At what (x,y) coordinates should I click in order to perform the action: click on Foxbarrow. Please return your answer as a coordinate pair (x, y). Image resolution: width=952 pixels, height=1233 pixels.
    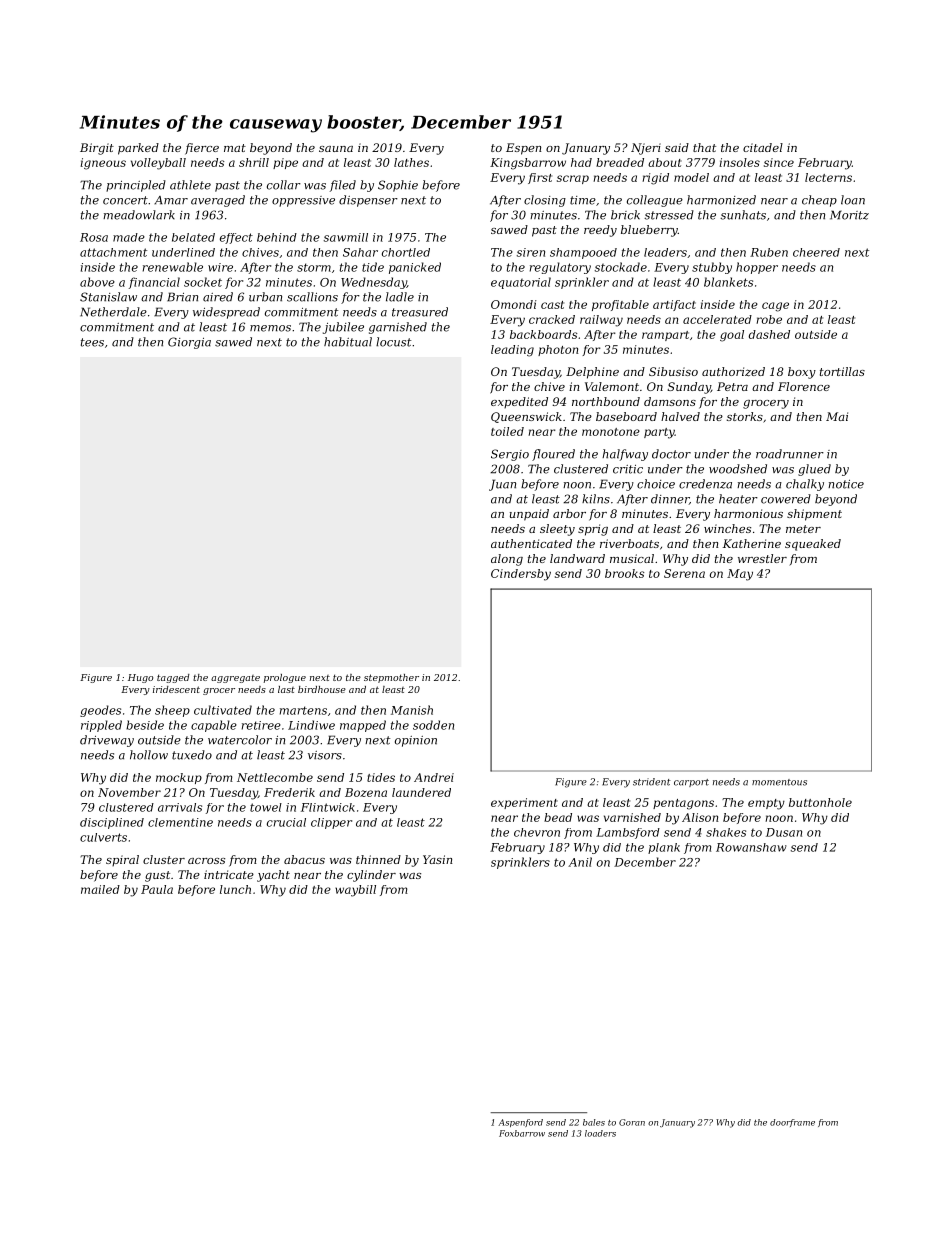
    Looking at the image, I should click on (522, 1133).
